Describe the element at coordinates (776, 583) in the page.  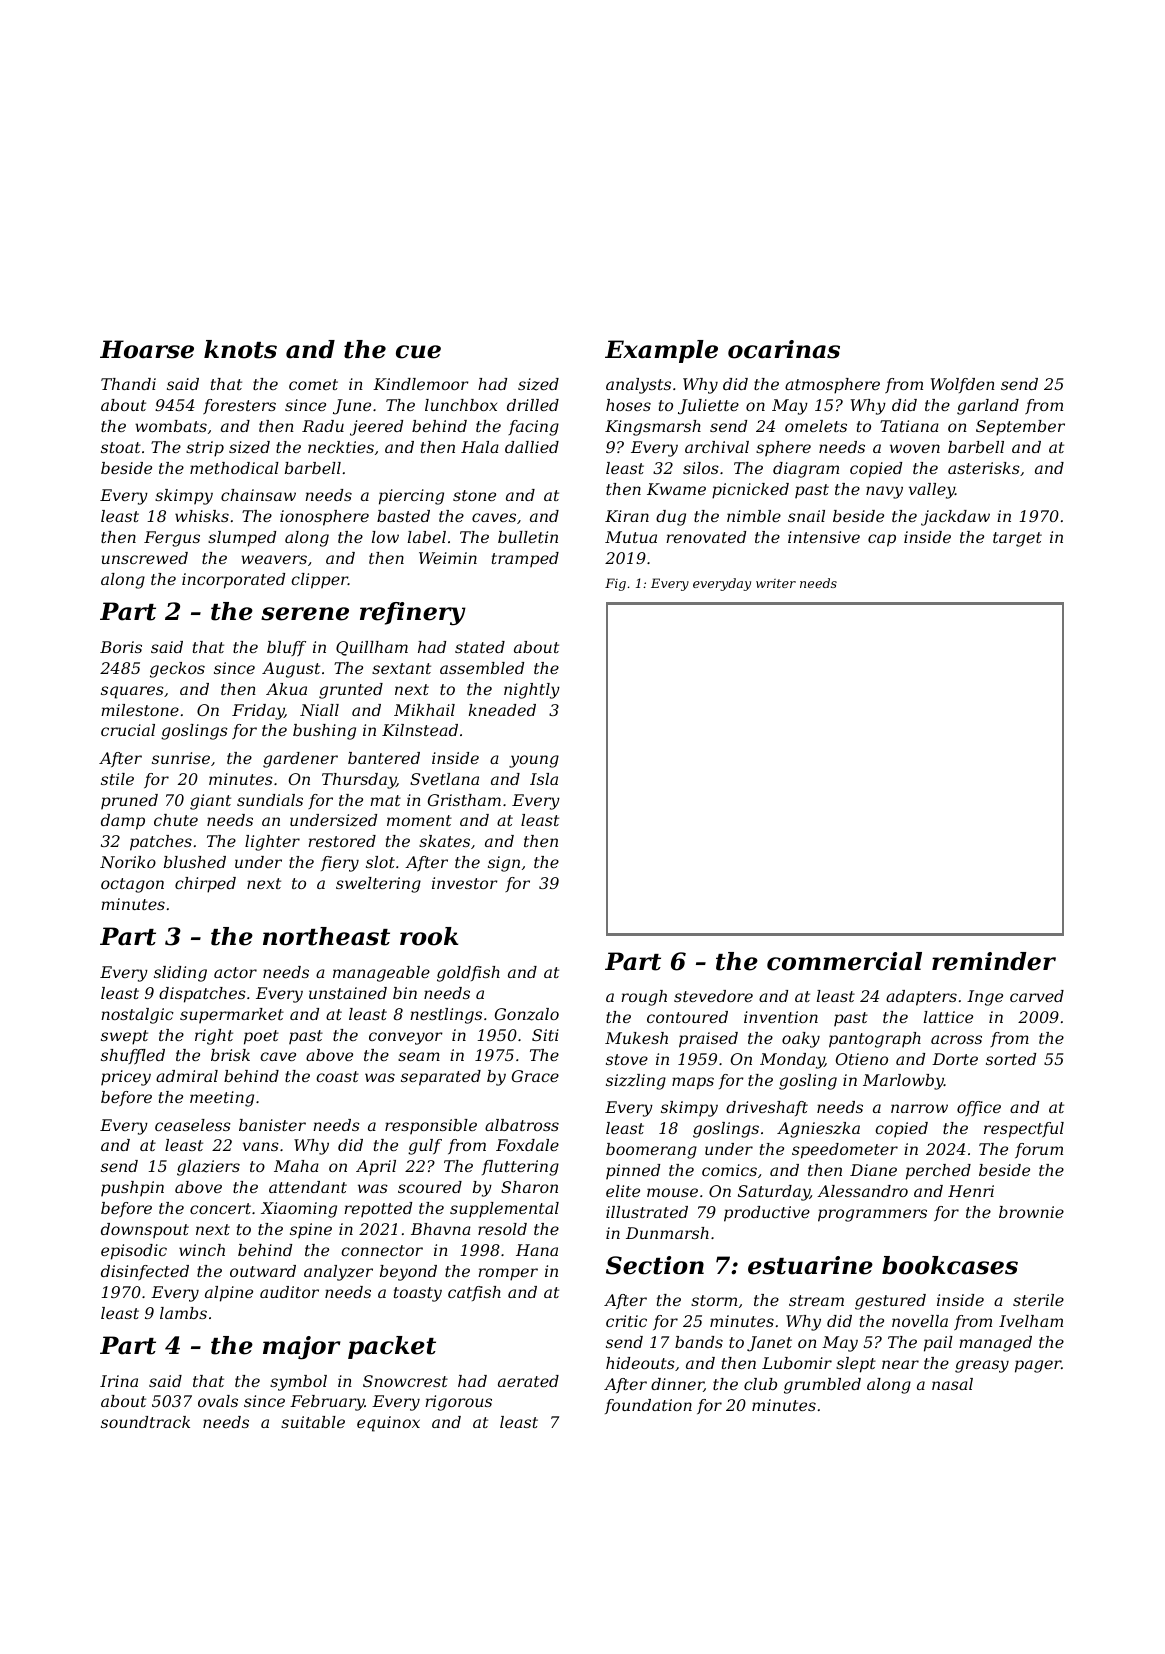
I see `writer` at that location.
